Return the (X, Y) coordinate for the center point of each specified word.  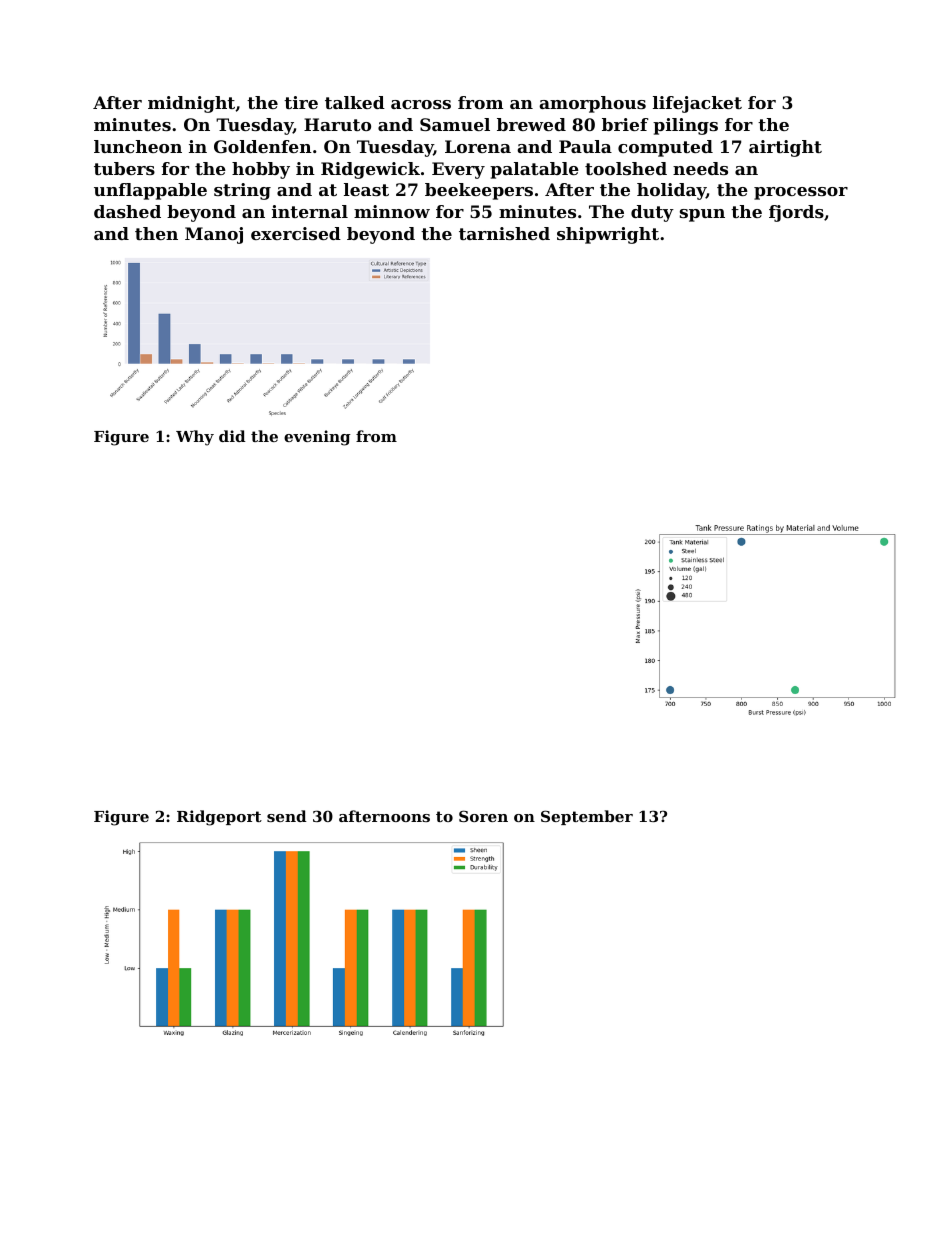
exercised (296, 233)
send (287, 816)
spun (702, 215)
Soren (483, 816)
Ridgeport (219, 818)
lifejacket (697, 104)
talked (355, 102)
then (156, 233)
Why (195, 438)
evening (317, 438)
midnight (191, 104)
